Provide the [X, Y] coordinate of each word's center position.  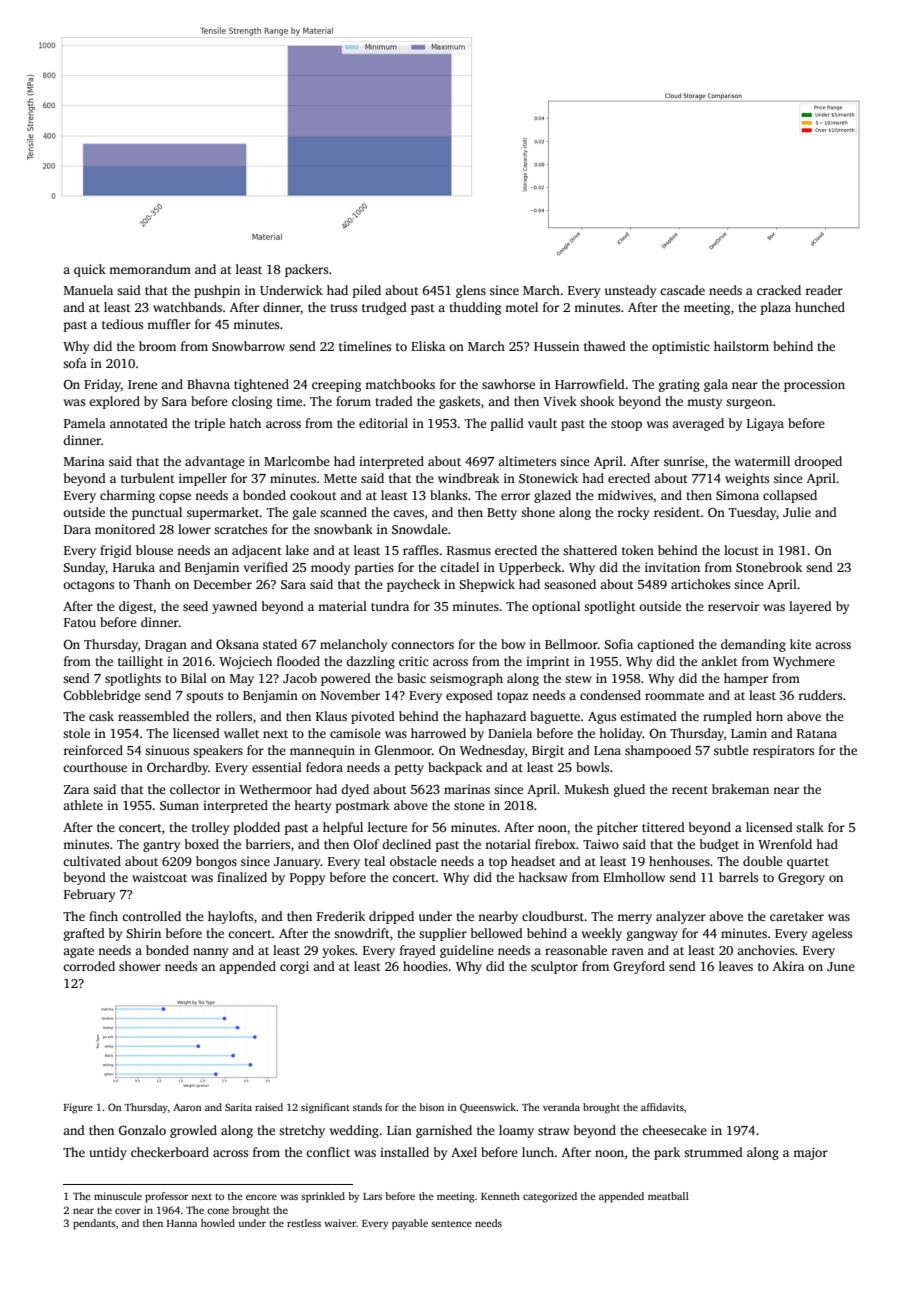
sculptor [554, 967]
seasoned [570, 584]
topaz [512, 697]
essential [277, 767]
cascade [682, 290]
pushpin [217, 291]
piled [367, 291]
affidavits [662, 1107]
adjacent [257, 551]
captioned [665, 645]
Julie [797, 512]
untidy [108, 1153]
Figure [78, 1108]
